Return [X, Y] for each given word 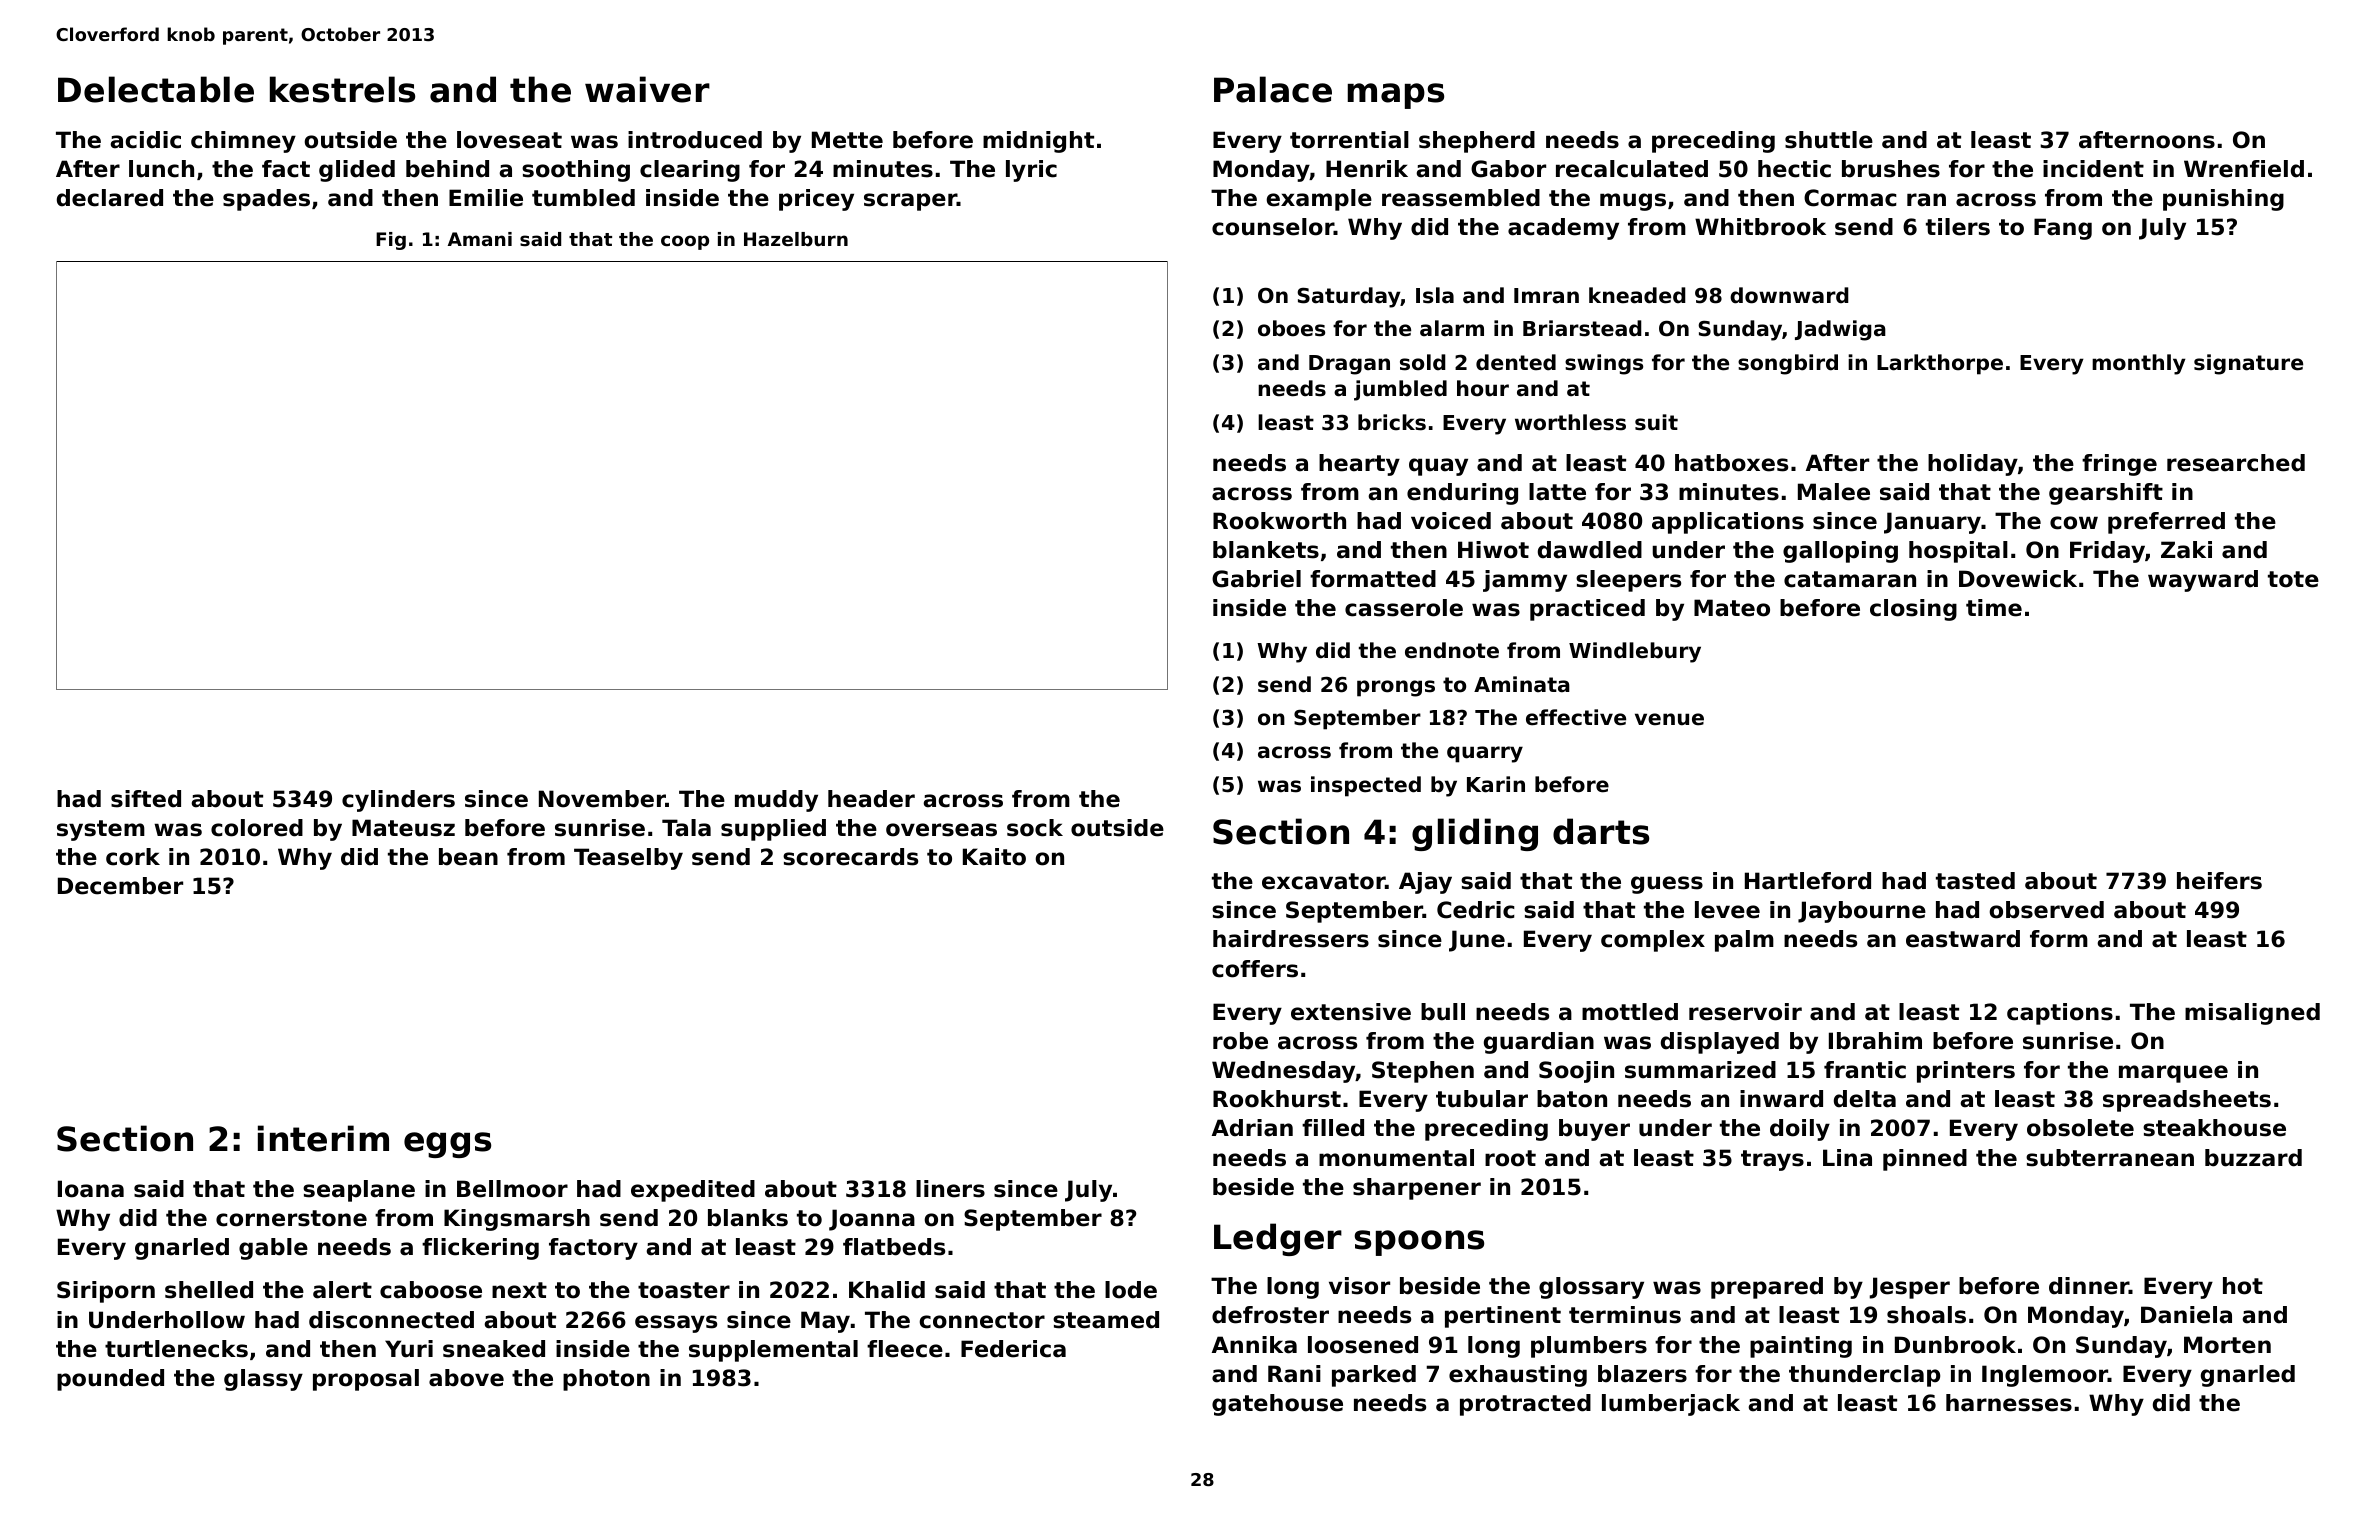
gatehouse [1277, 1405]
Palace [1273, 89]
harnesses [2009, 1403]
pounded [110, 1380]
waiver [647, 89]
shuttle [1829, 140]
